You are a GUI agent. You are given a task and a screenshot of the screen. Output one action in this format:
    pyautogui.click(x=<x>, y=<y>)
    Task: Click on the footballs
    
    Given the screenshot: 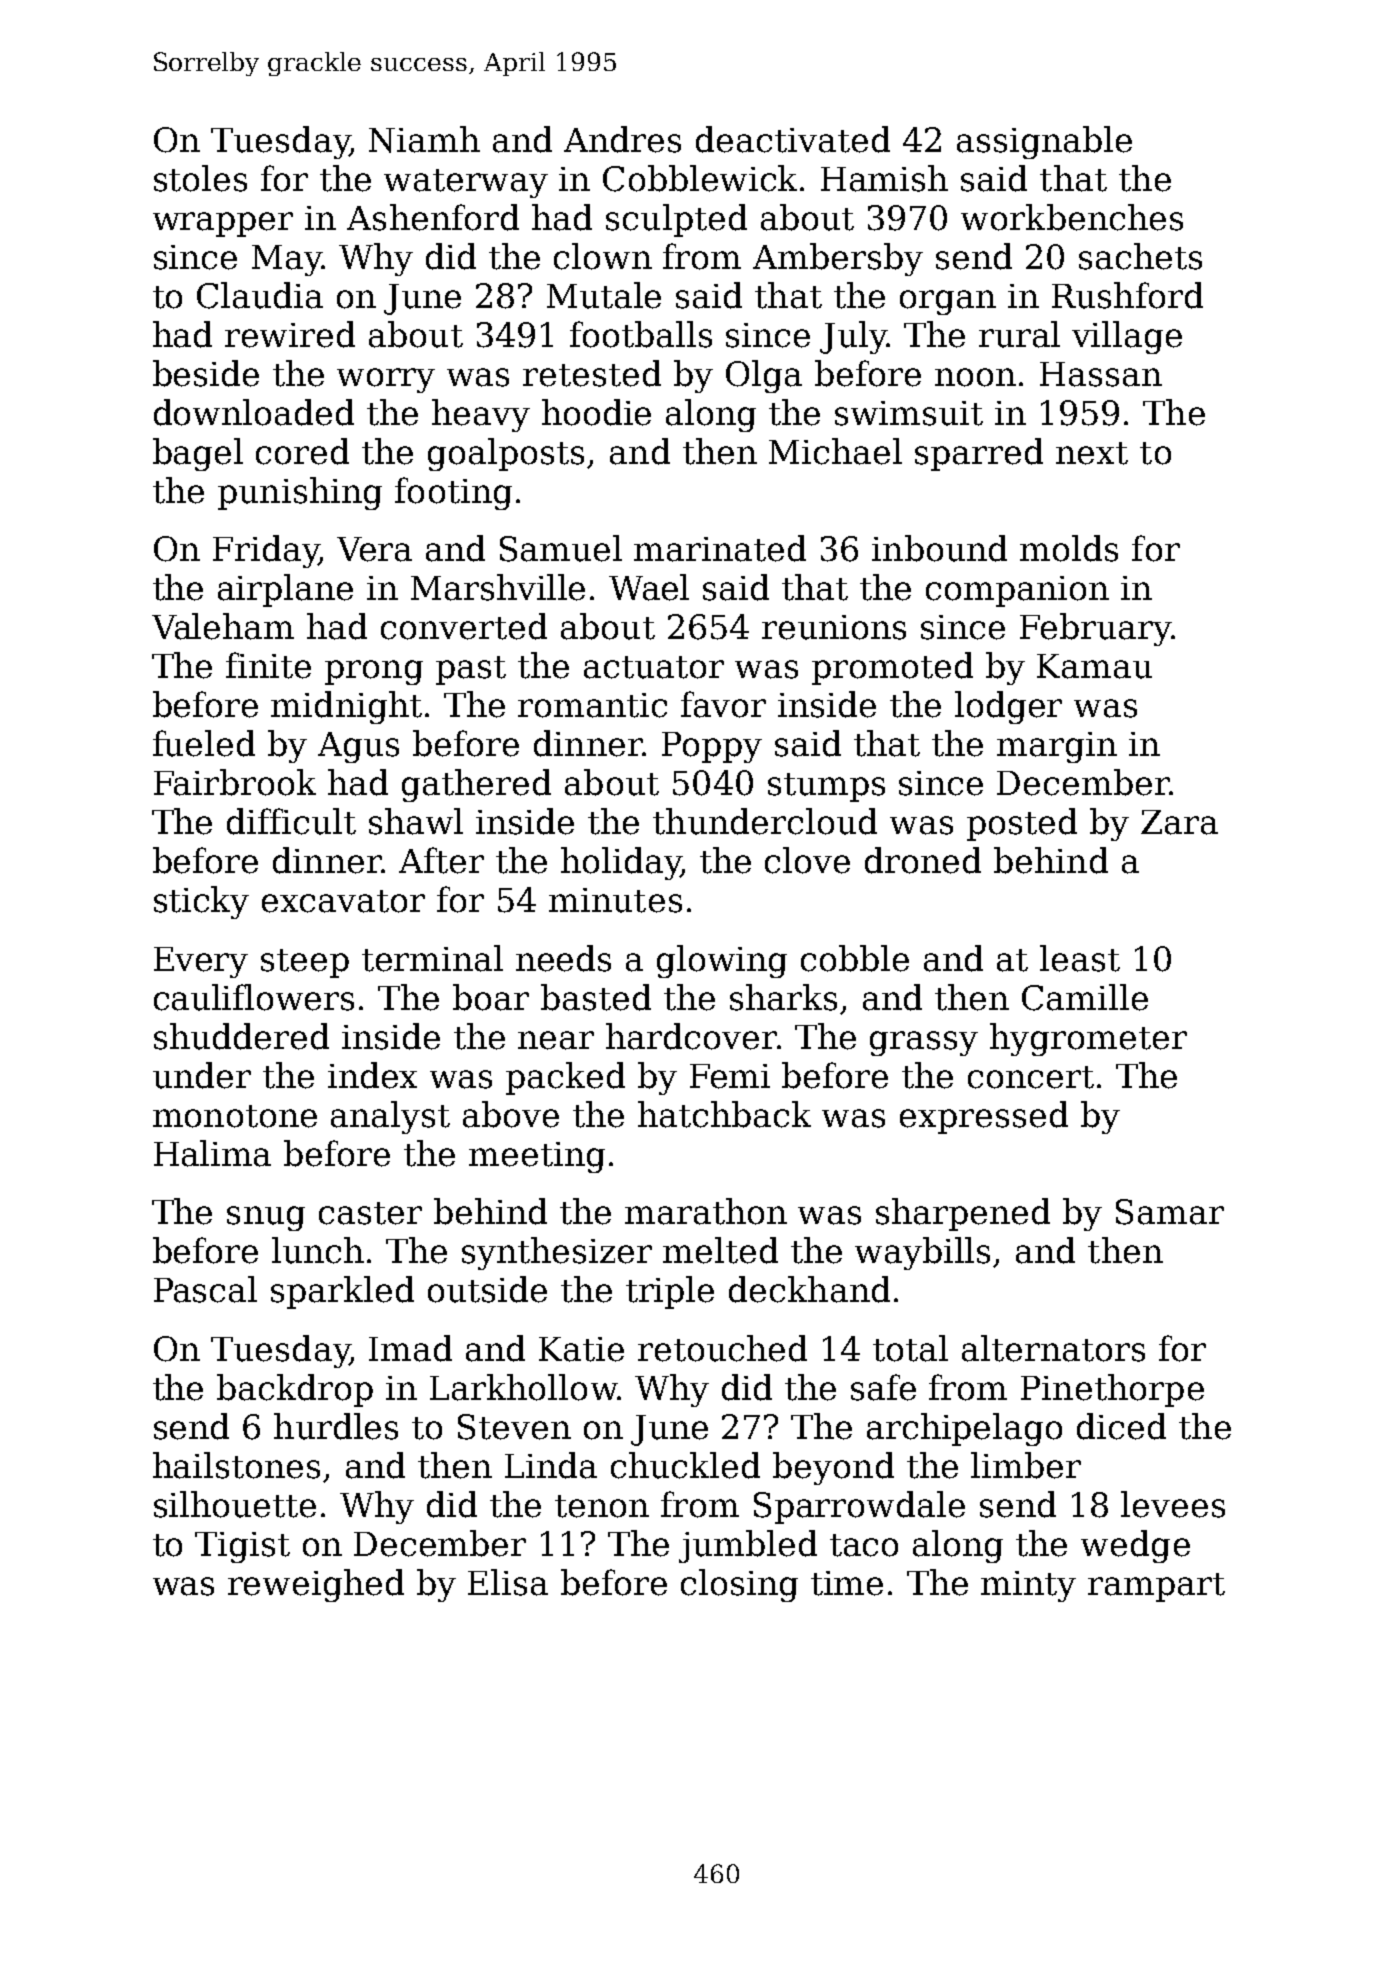 What is the action you would take?
    pyautogui.click(x=641, y=334)
